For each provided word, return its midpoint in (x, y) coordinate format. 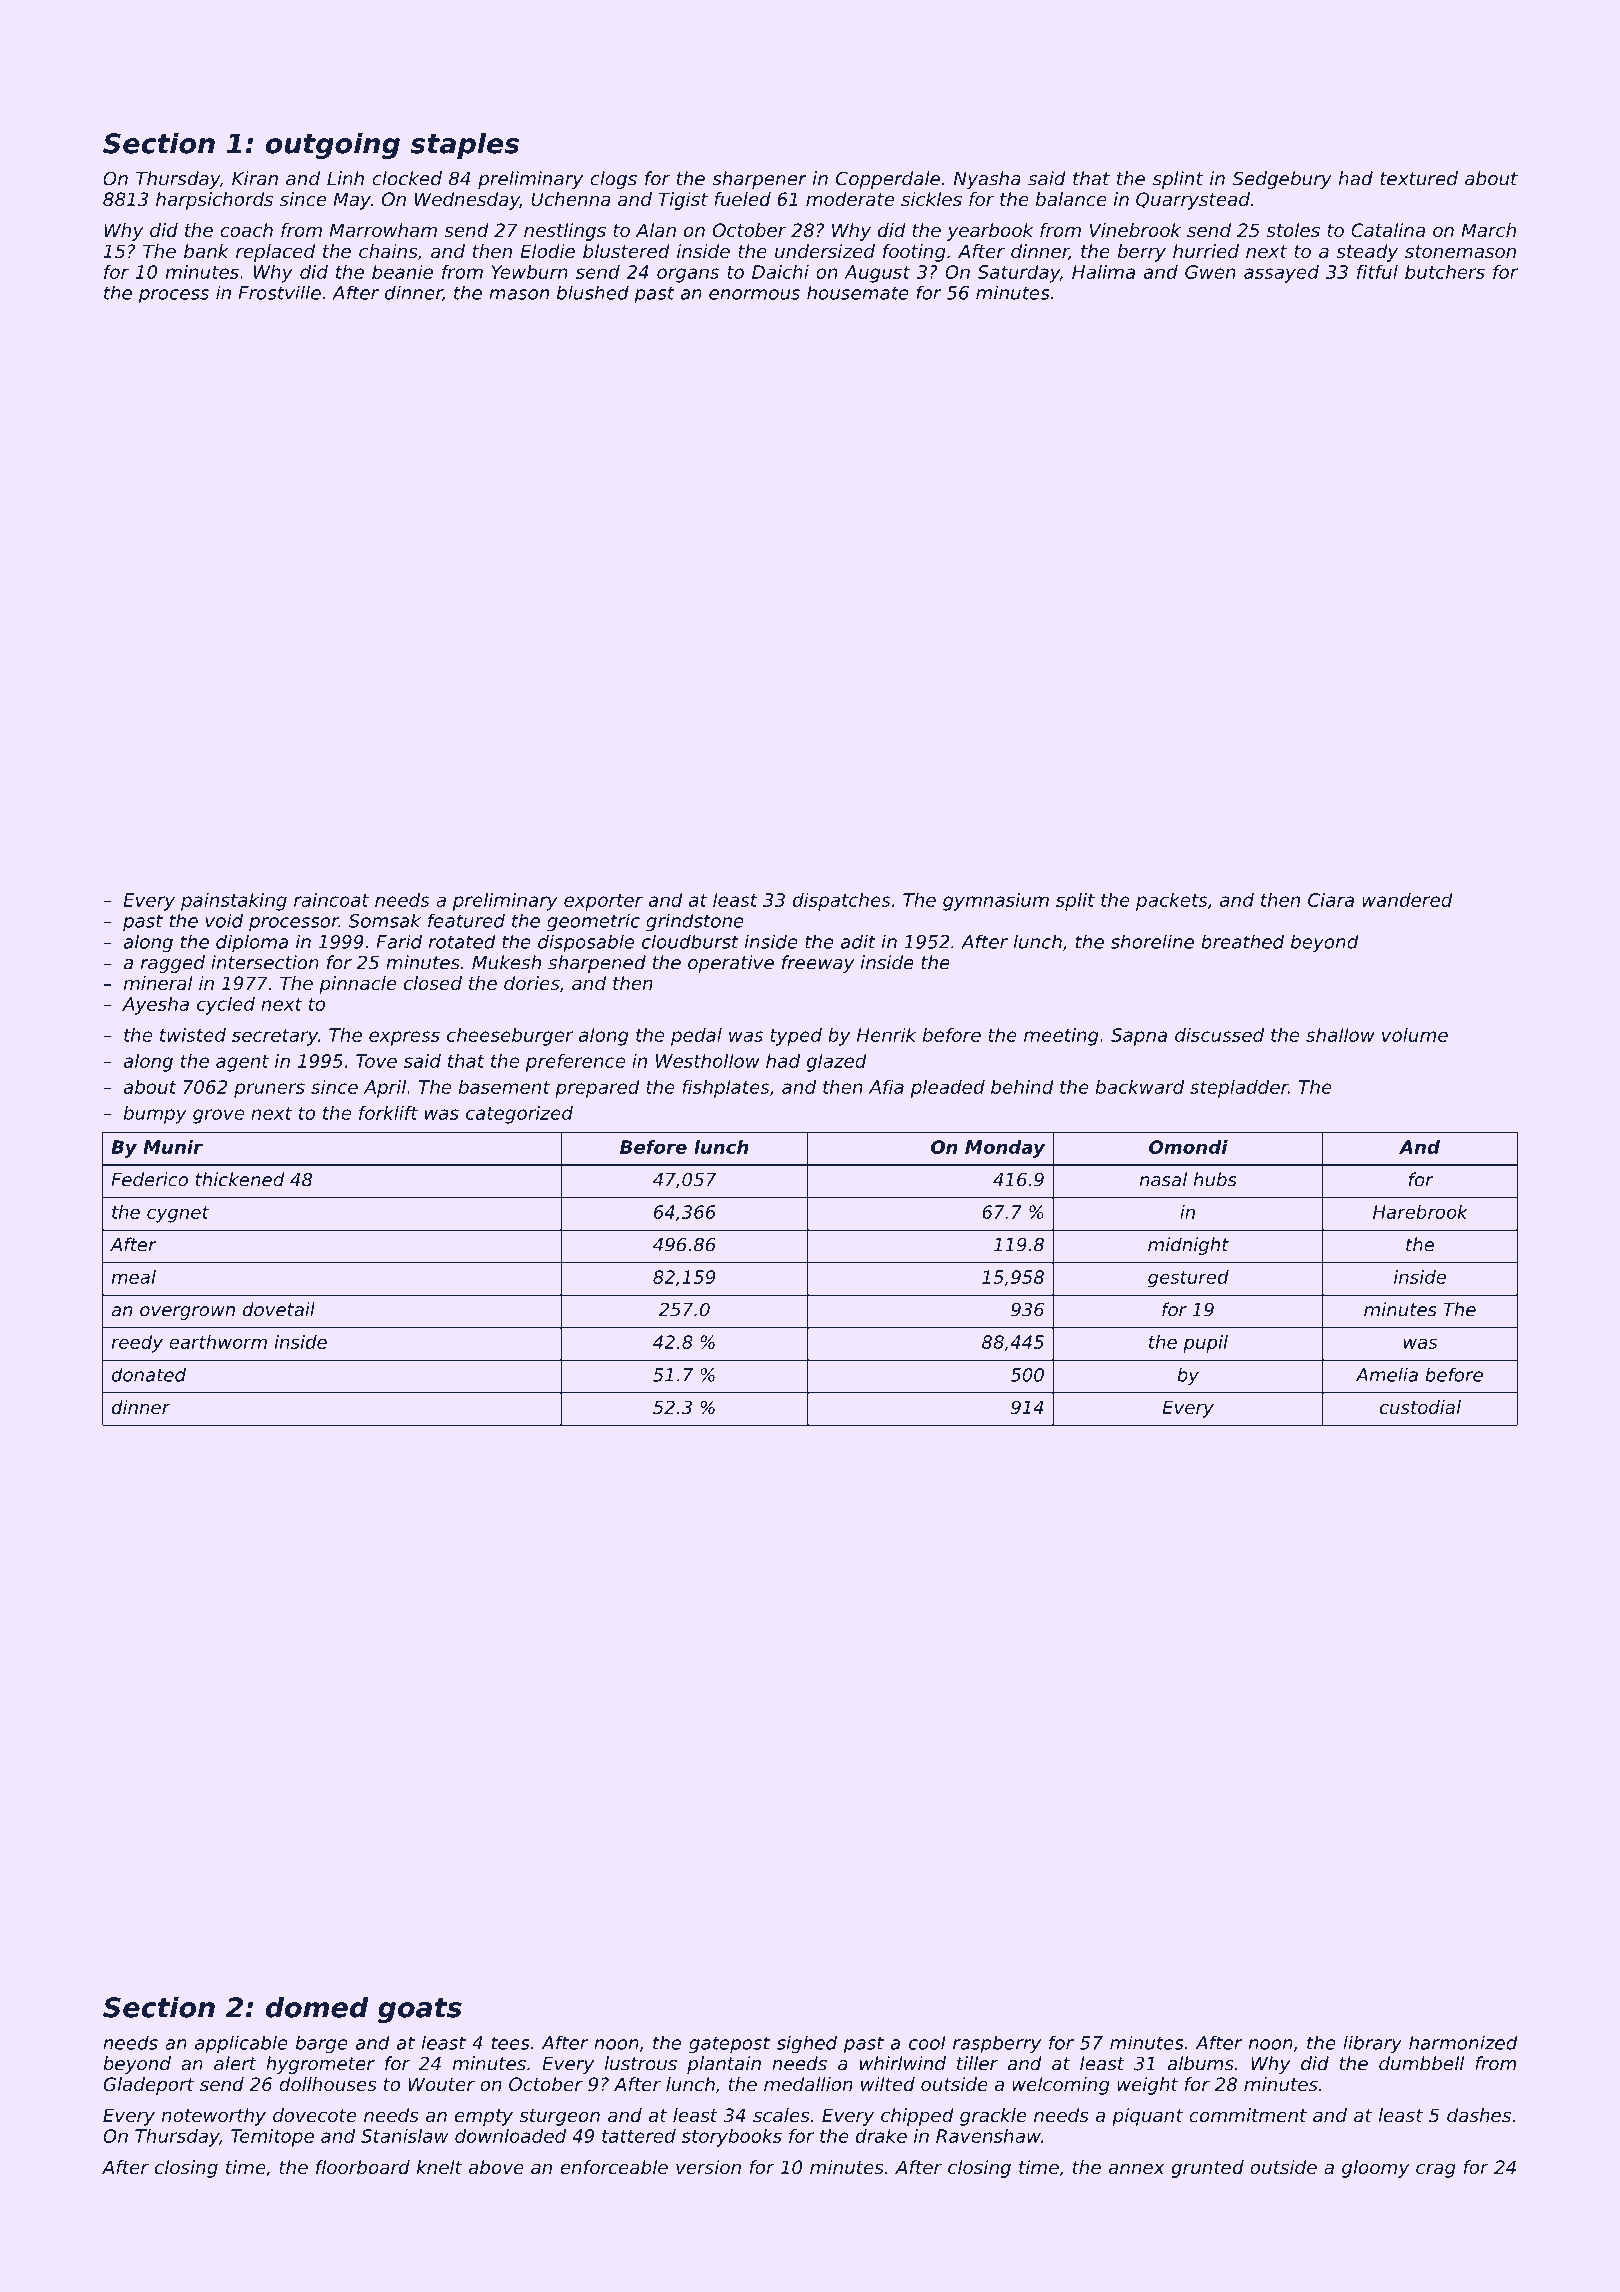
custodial (1420, 1407)
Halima (1103, 272)
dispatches (842, 902)
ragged (173, 964)
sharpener (759, 180)
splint (1178, 180)
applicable (241, 2044)
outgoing (332, 145)
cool (927, 2042)
